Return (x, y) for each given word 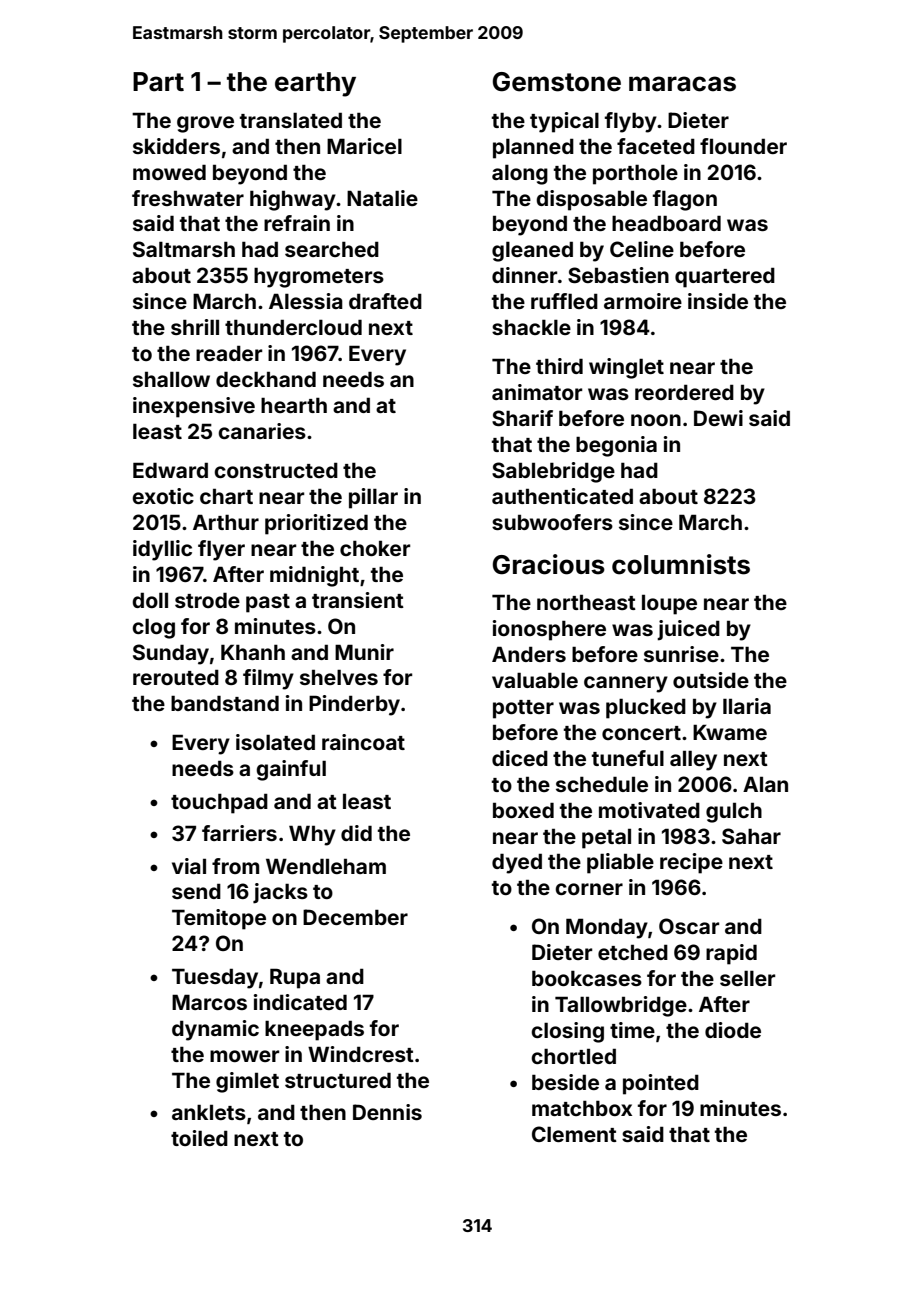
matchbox (582, 1108)
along (520, 174)
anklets (209, 1112)
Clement (574, 1134)
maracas (682, 84)
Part (158, 82)
